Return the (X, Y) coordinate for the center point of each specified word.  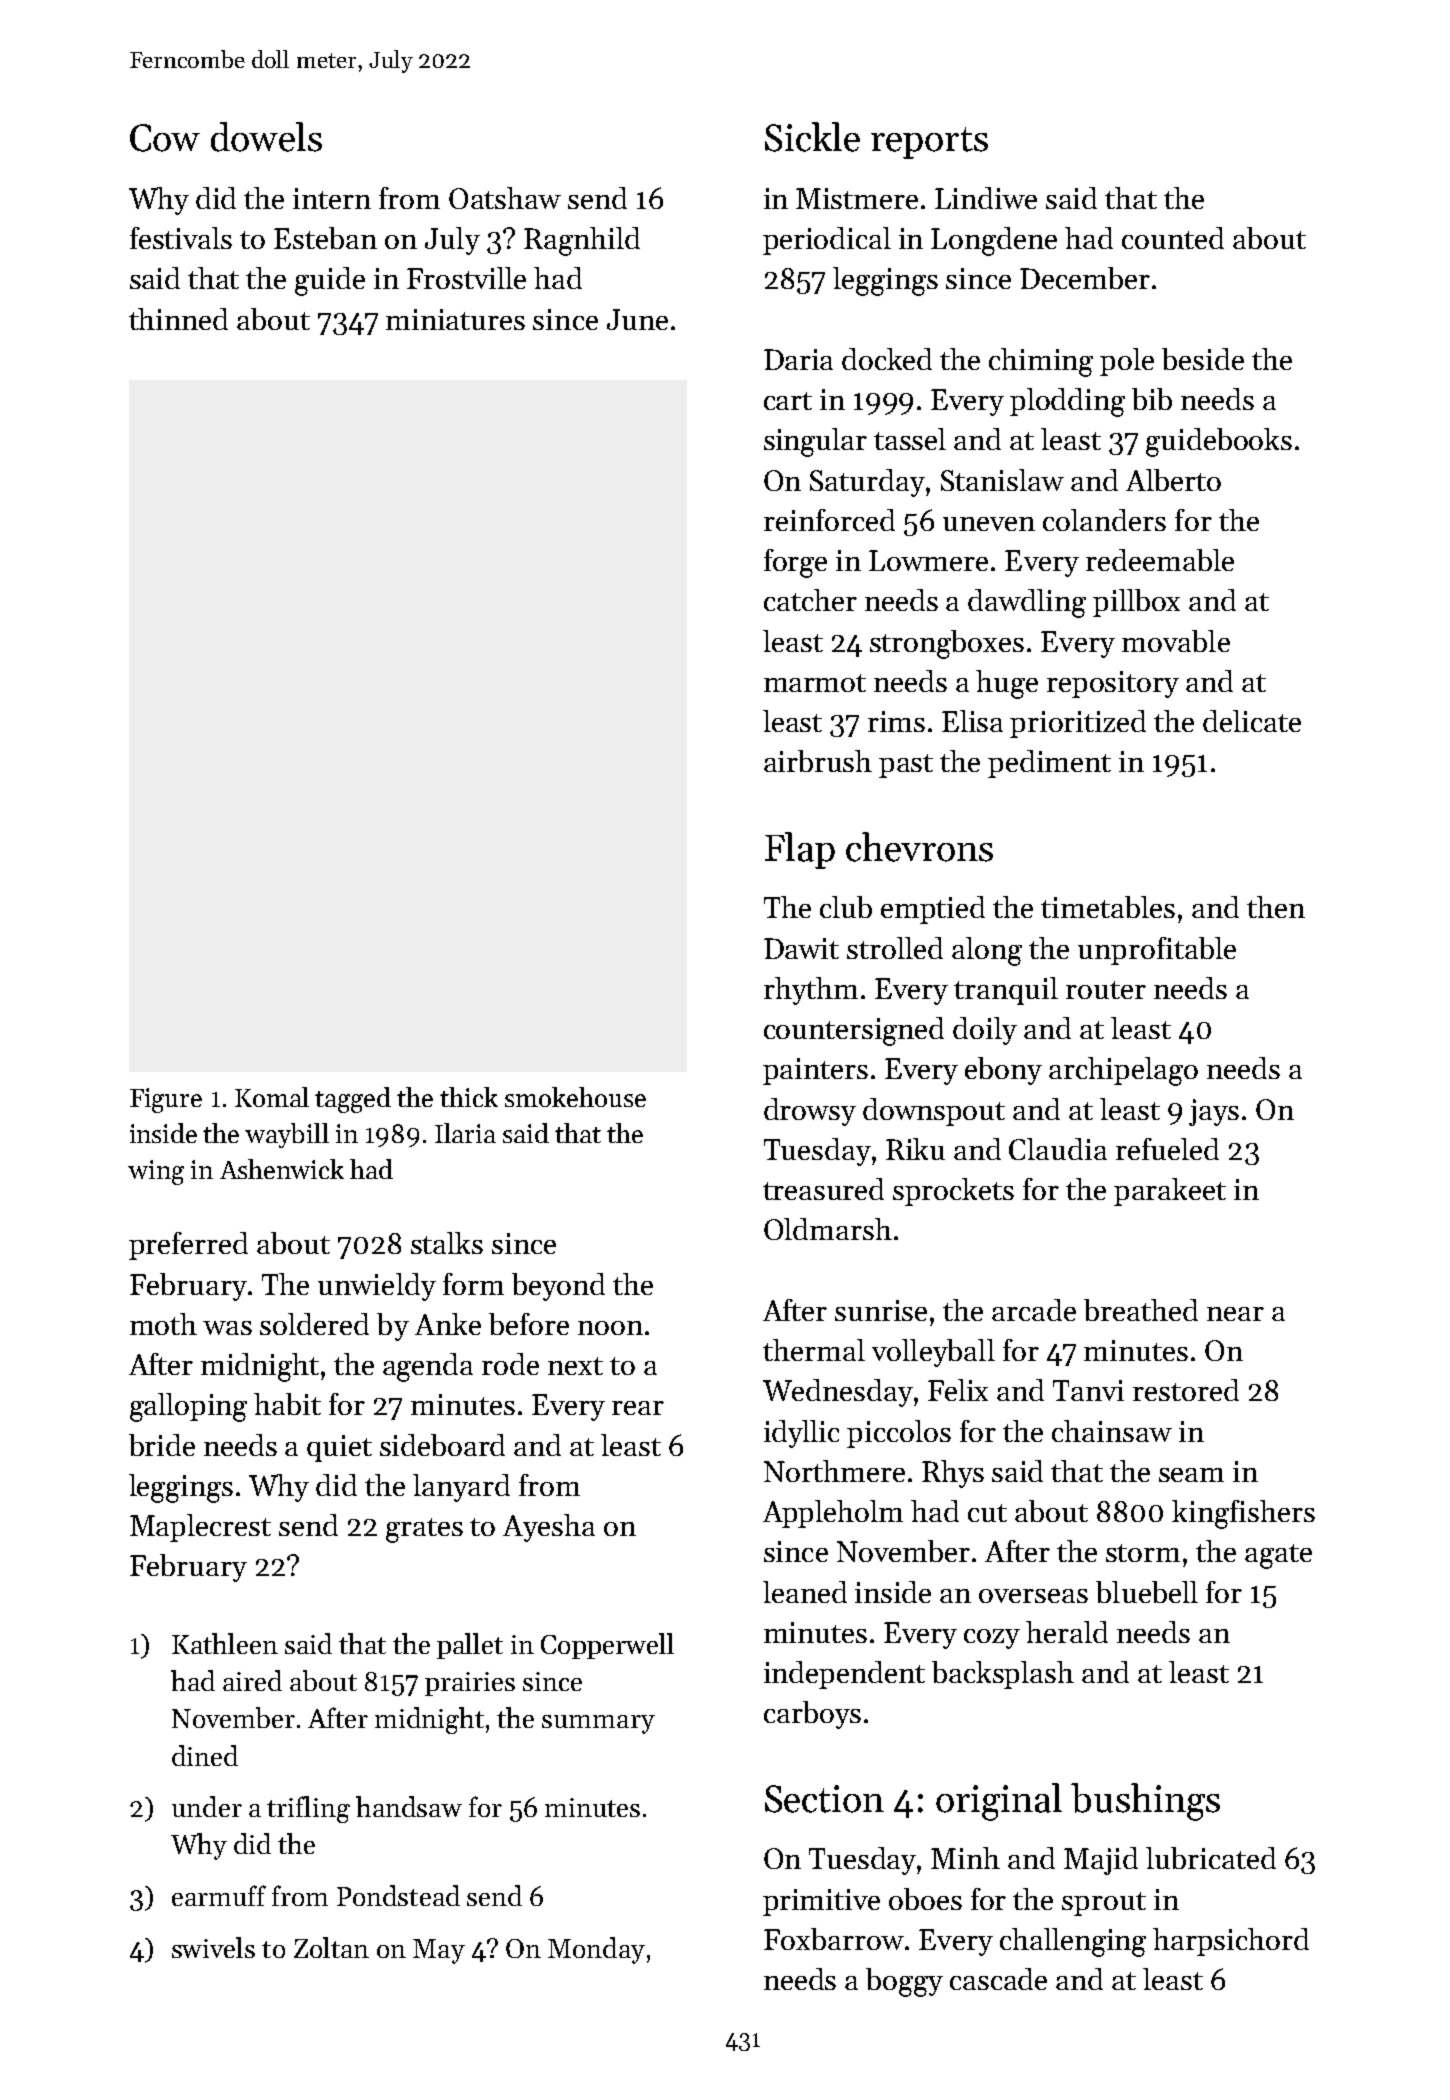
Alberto (1173, 480)
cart (788, 401)
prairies (470, 1684)
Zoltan (331, 1947)
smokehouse (575, 1097)
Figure (166, 1100)
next (575, 1366)
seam (1191, 1475)
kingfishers (1243, 1514)
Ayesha (549, 1528)
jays (1214, 1112)
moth (163, 1324)
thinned (178, 319)
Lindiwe (986, 198)
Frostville (466, 278)
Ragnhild (582, 241)
